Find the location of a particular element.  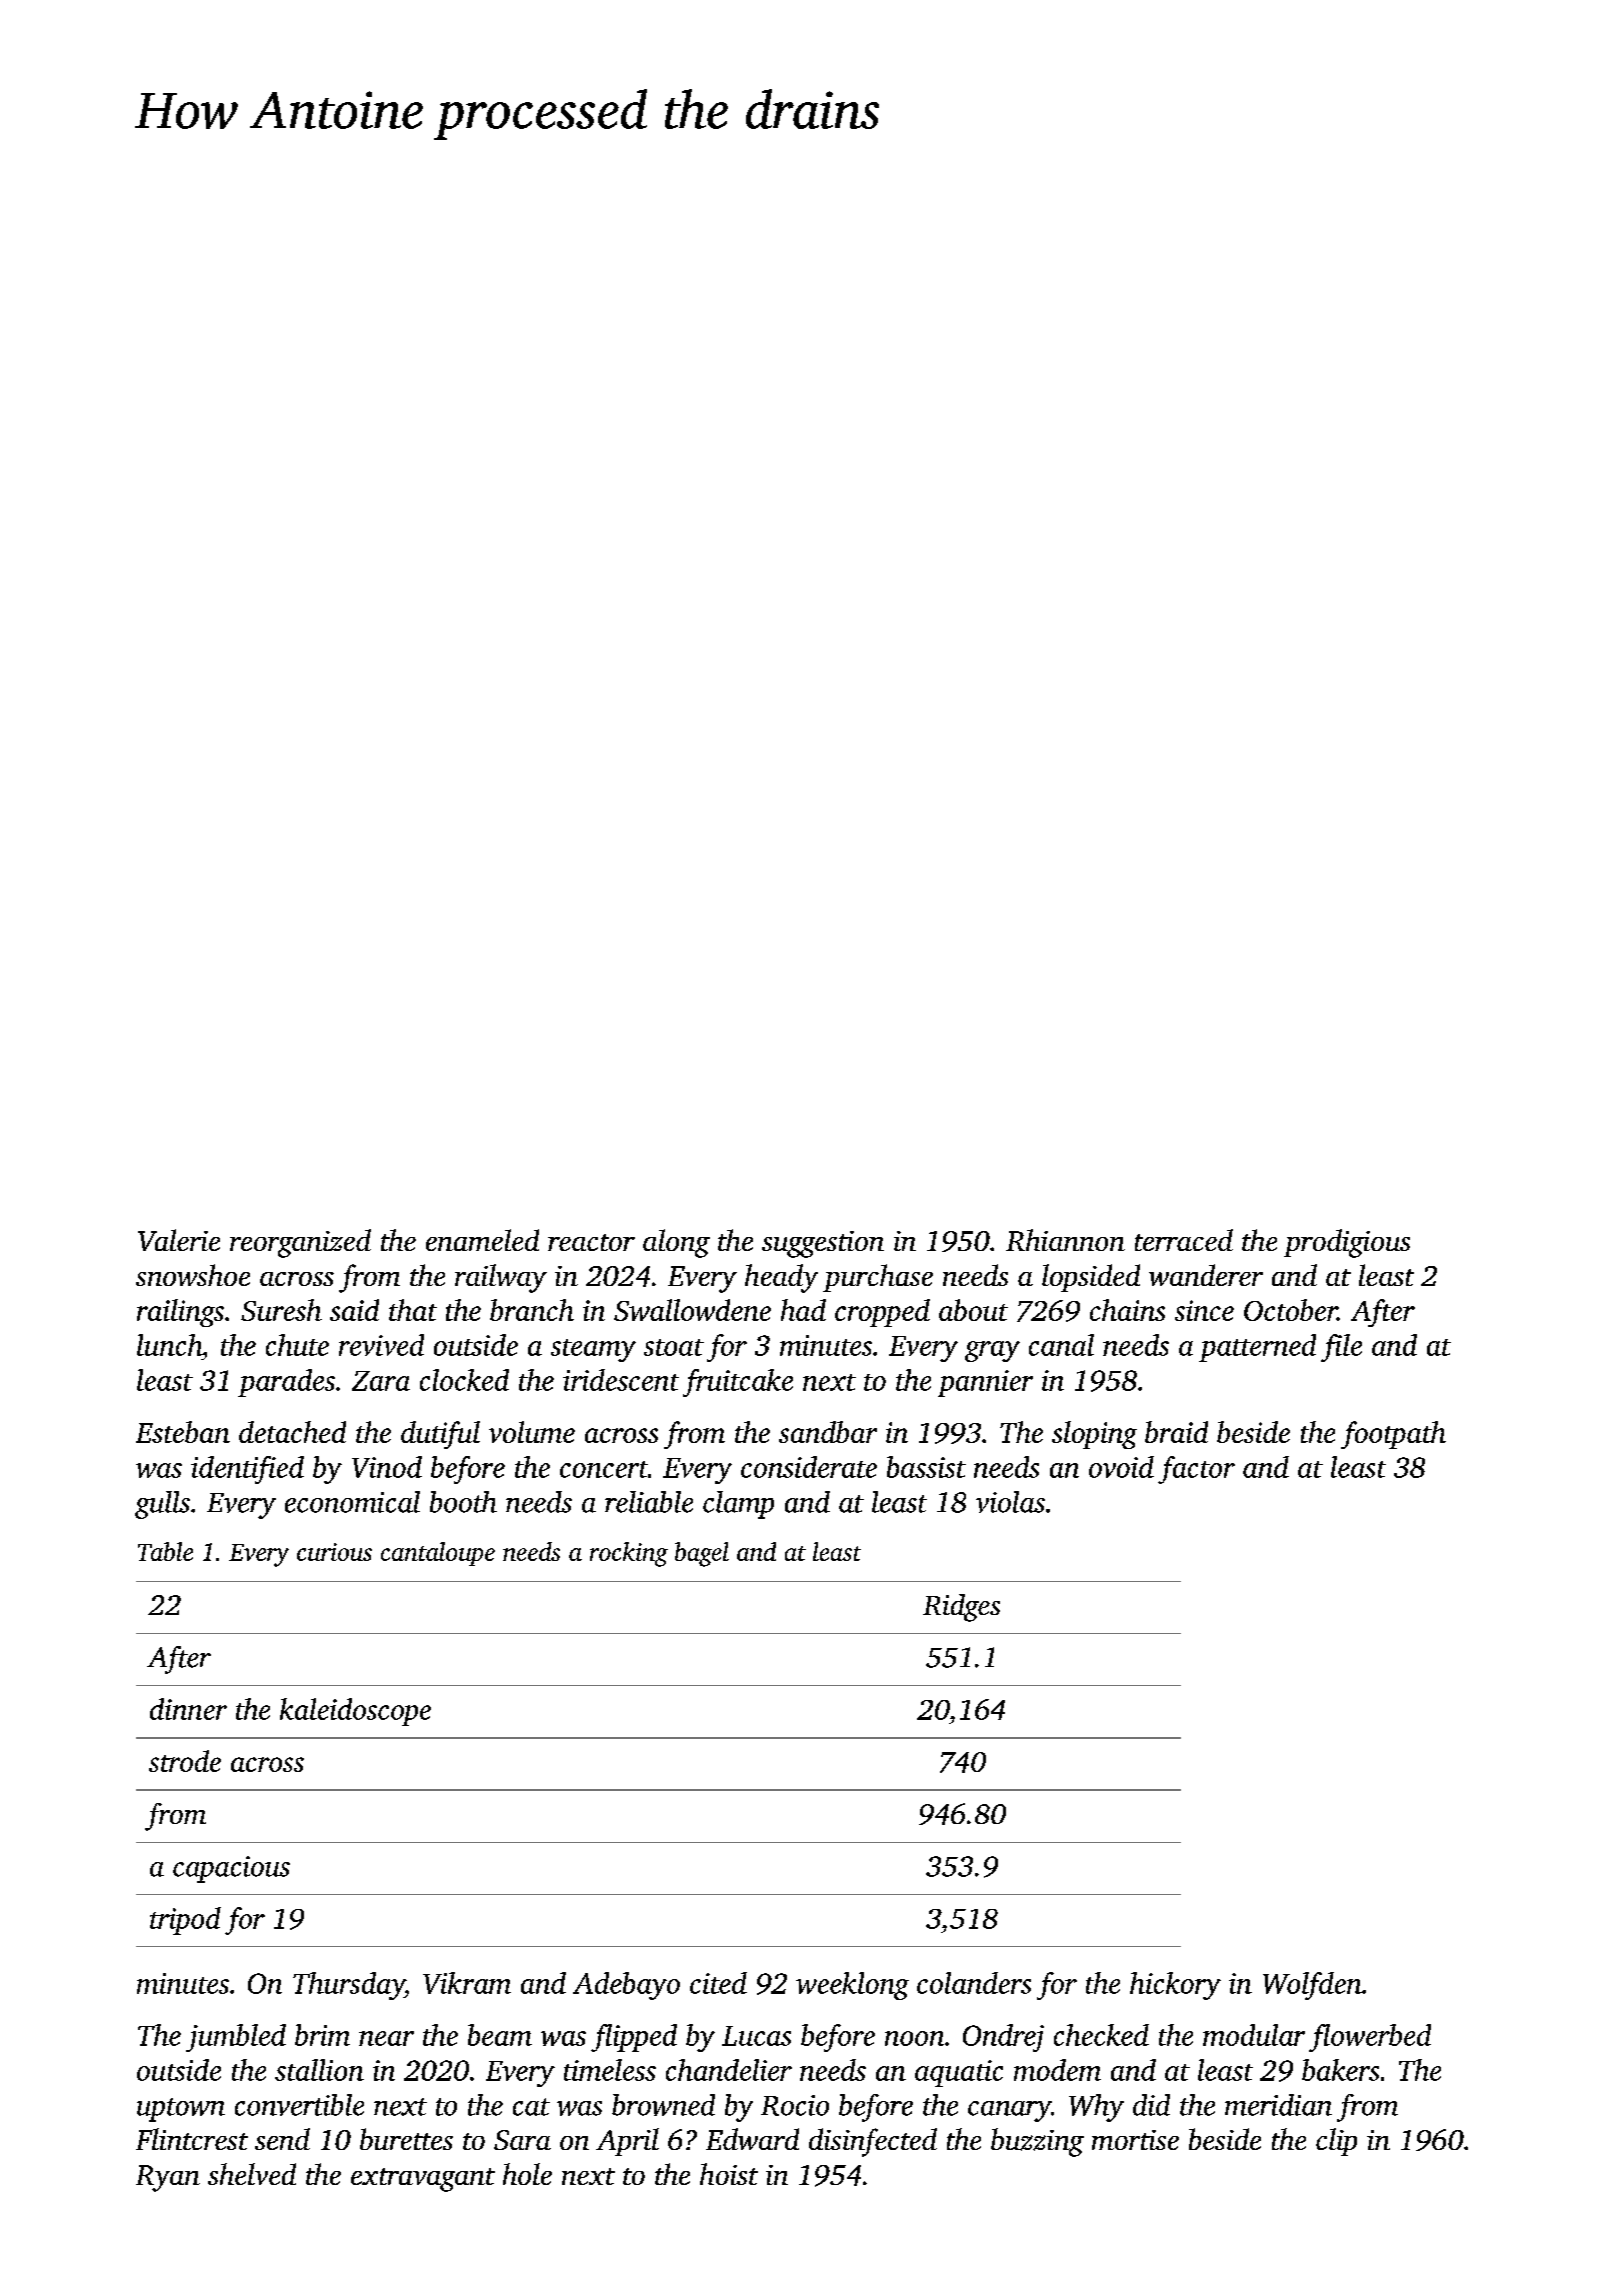

Suresh is located at coordinates (281, 1310).
